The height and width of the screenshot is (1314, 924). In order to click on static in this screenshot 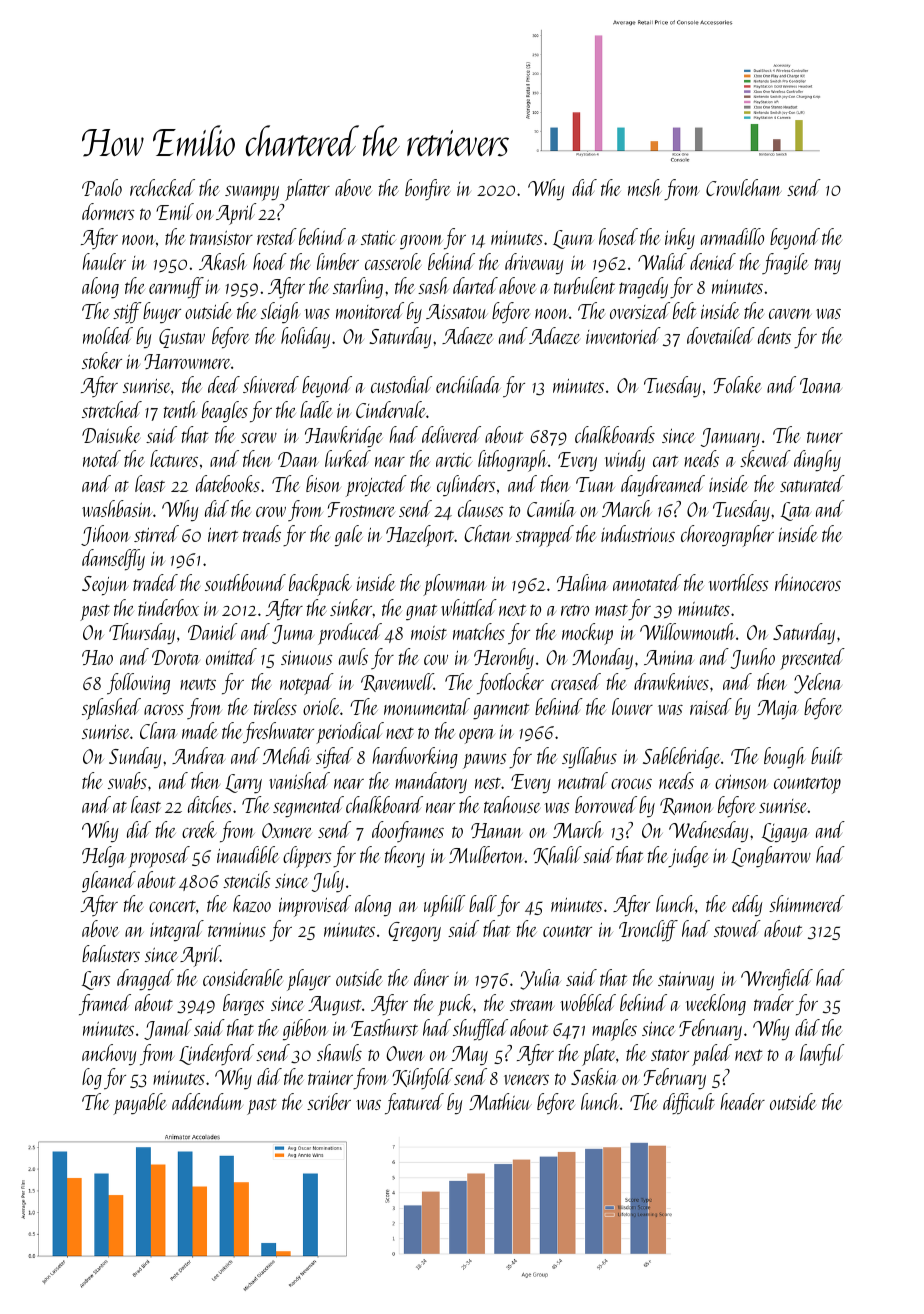, I will do `click(378, 238)`.
